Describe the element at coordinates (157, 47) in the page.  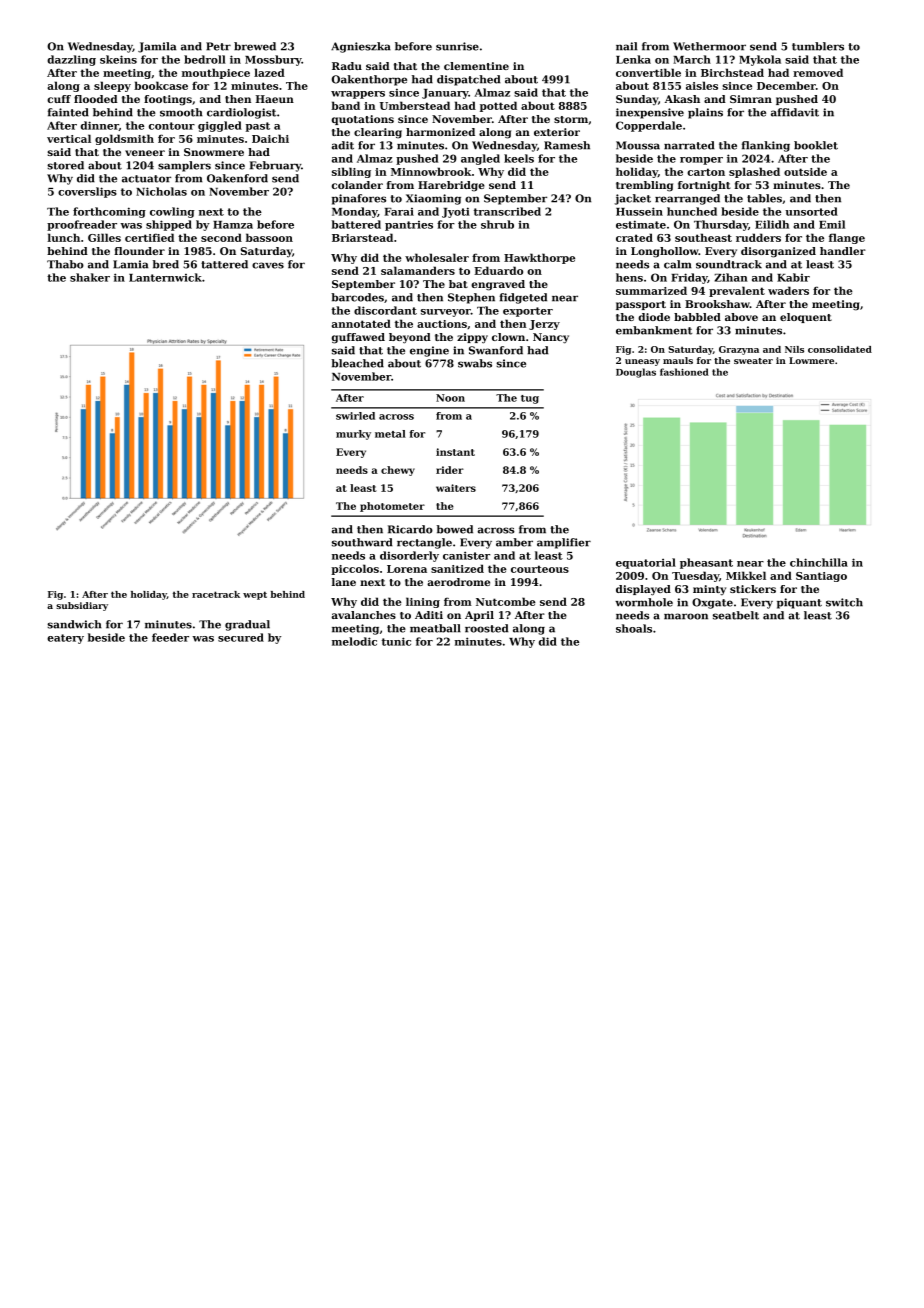
I see `Jamila` at that location.
